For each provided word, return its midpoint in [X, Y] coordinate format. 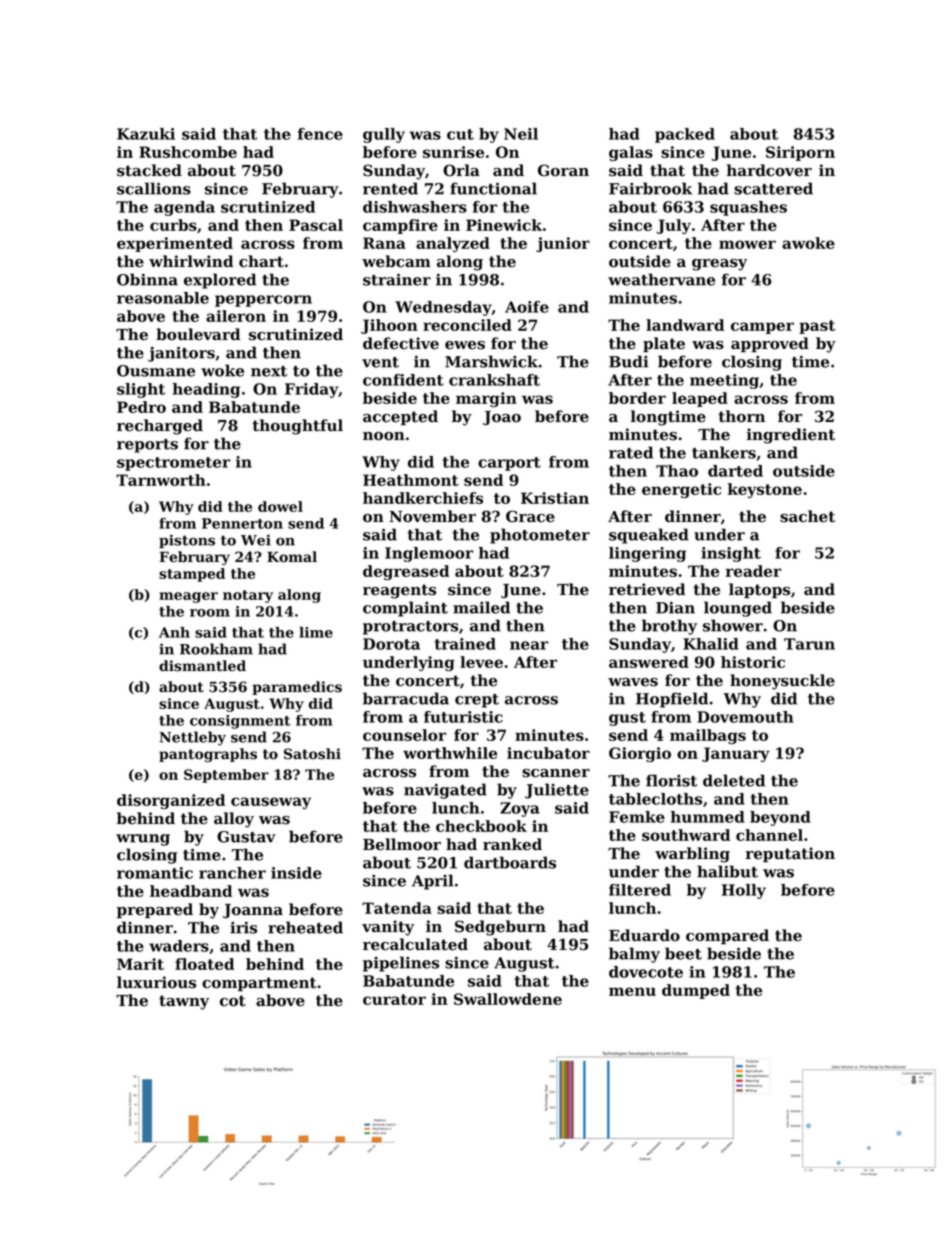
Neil [521, 134]
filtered [640, 890]
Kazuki [146, 134]
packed [685, 135]
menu [632, 991]
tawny [184, 1002]
